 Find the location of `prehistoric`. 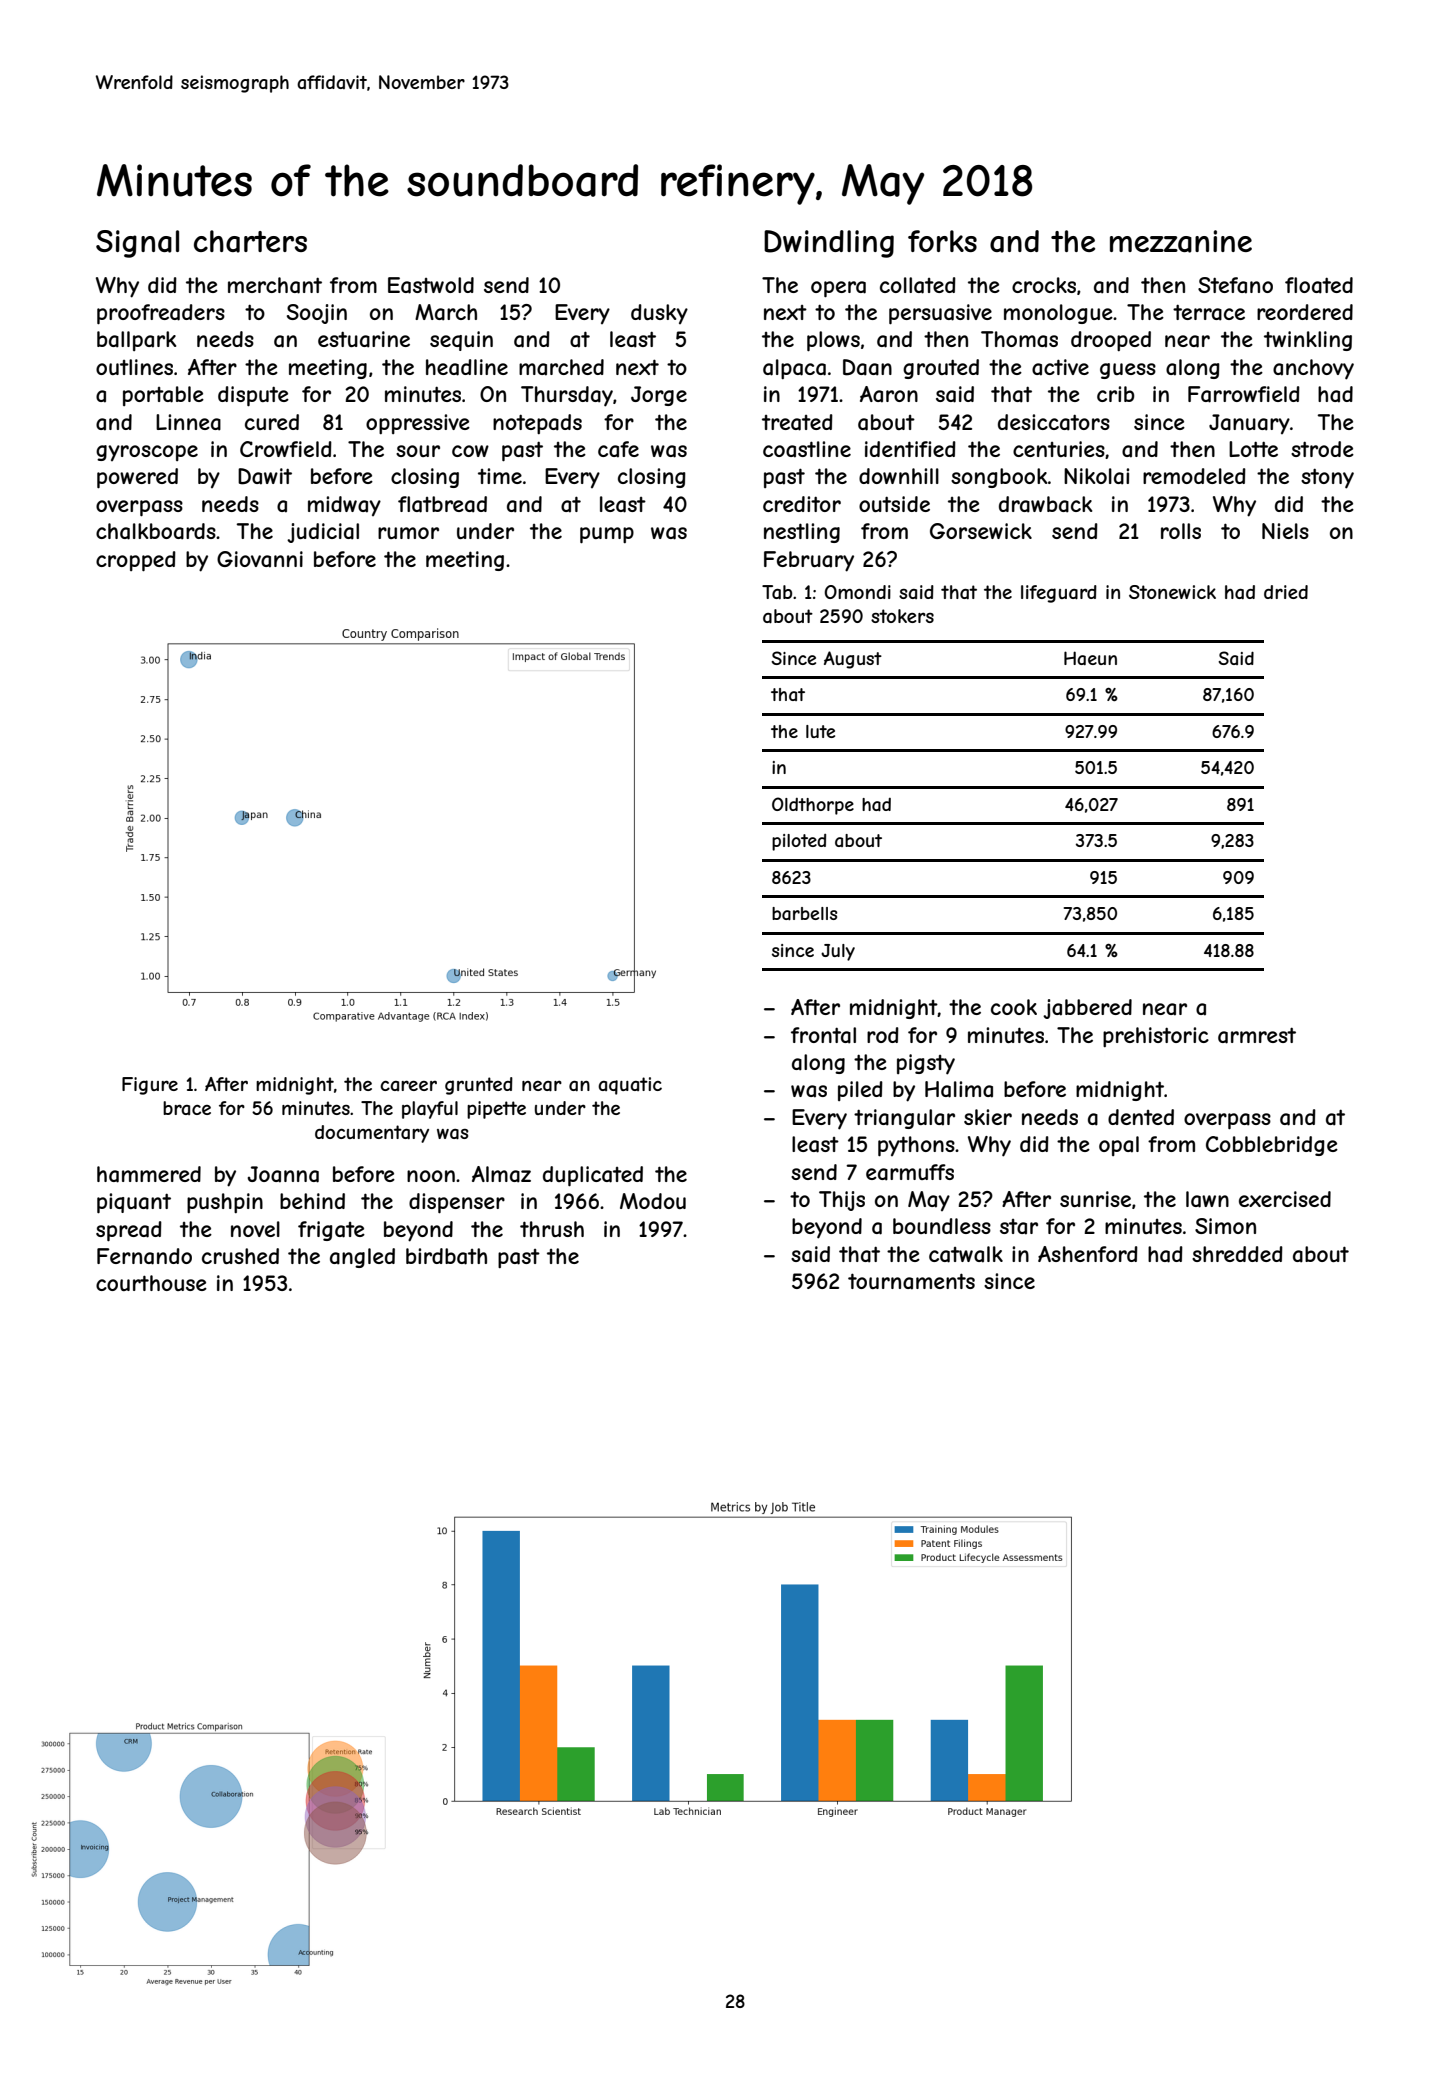

prehistoric is located at coordinates (1156, 1037).
